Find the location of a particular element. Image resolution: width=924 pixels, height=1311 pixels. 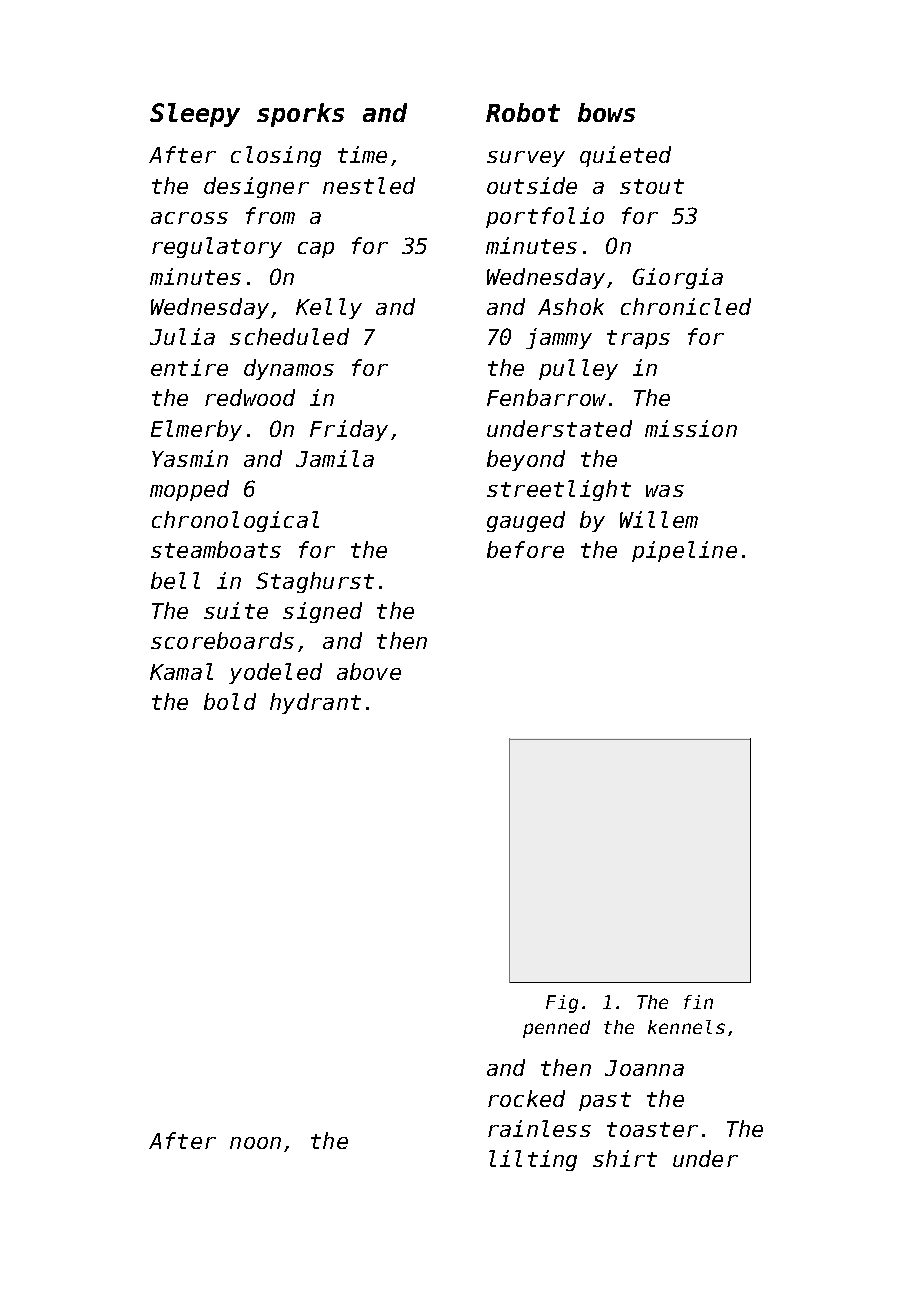

bold is located at coordinates (230, 701).
